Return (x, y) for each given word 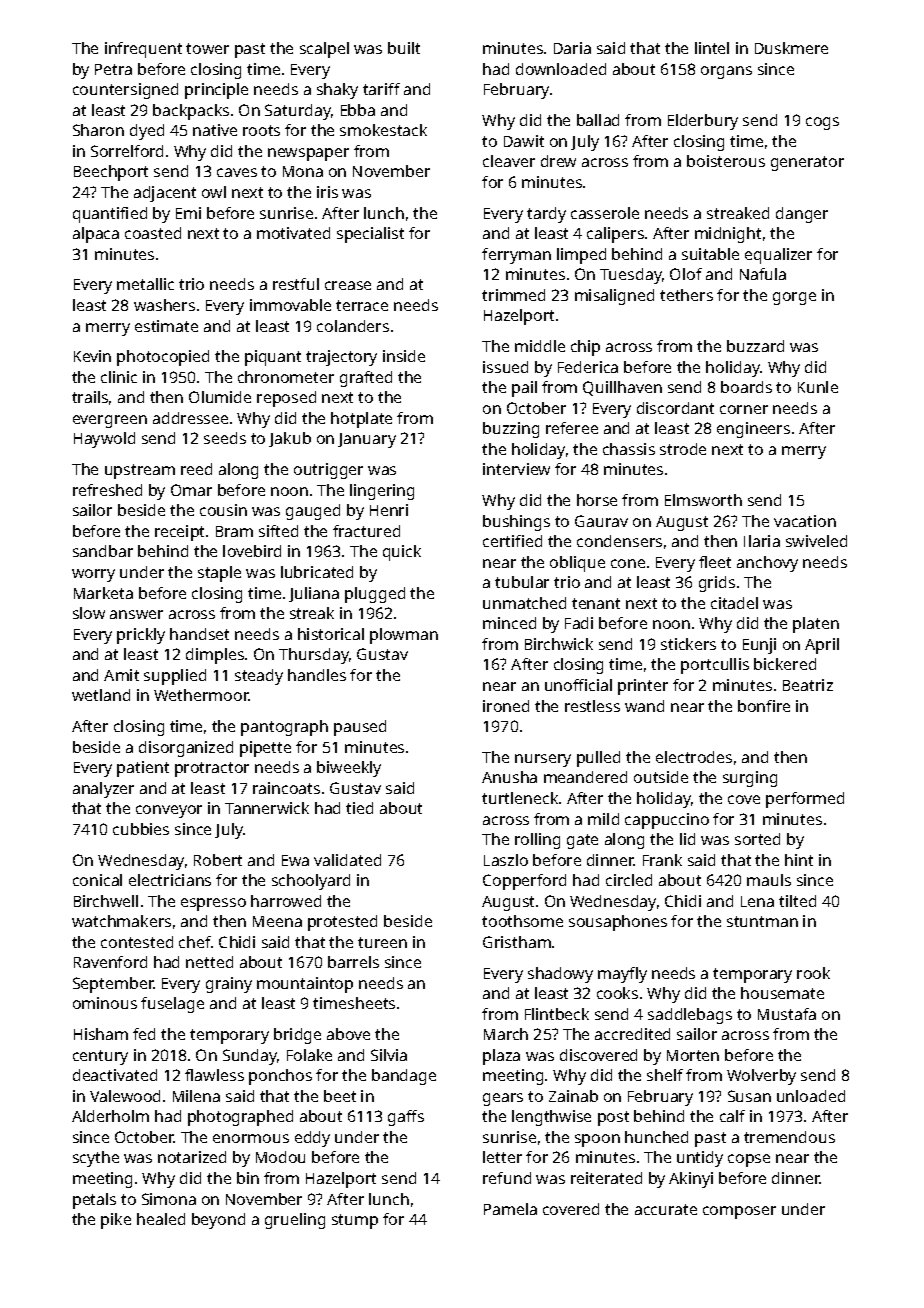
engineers (753, 430)
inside (404, 356)
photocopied (163, 358)
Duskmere (791, 48)
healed (161, 1219)
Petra (113, 69)
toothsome (522, 921)
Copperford (524, 882)
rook (813, 973)
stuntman (762, 921)
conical (97, 880)
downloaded (561, 69)
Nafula (763, 274)
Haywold (104, 440)
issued (505, 367)
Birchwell (106, 901)
